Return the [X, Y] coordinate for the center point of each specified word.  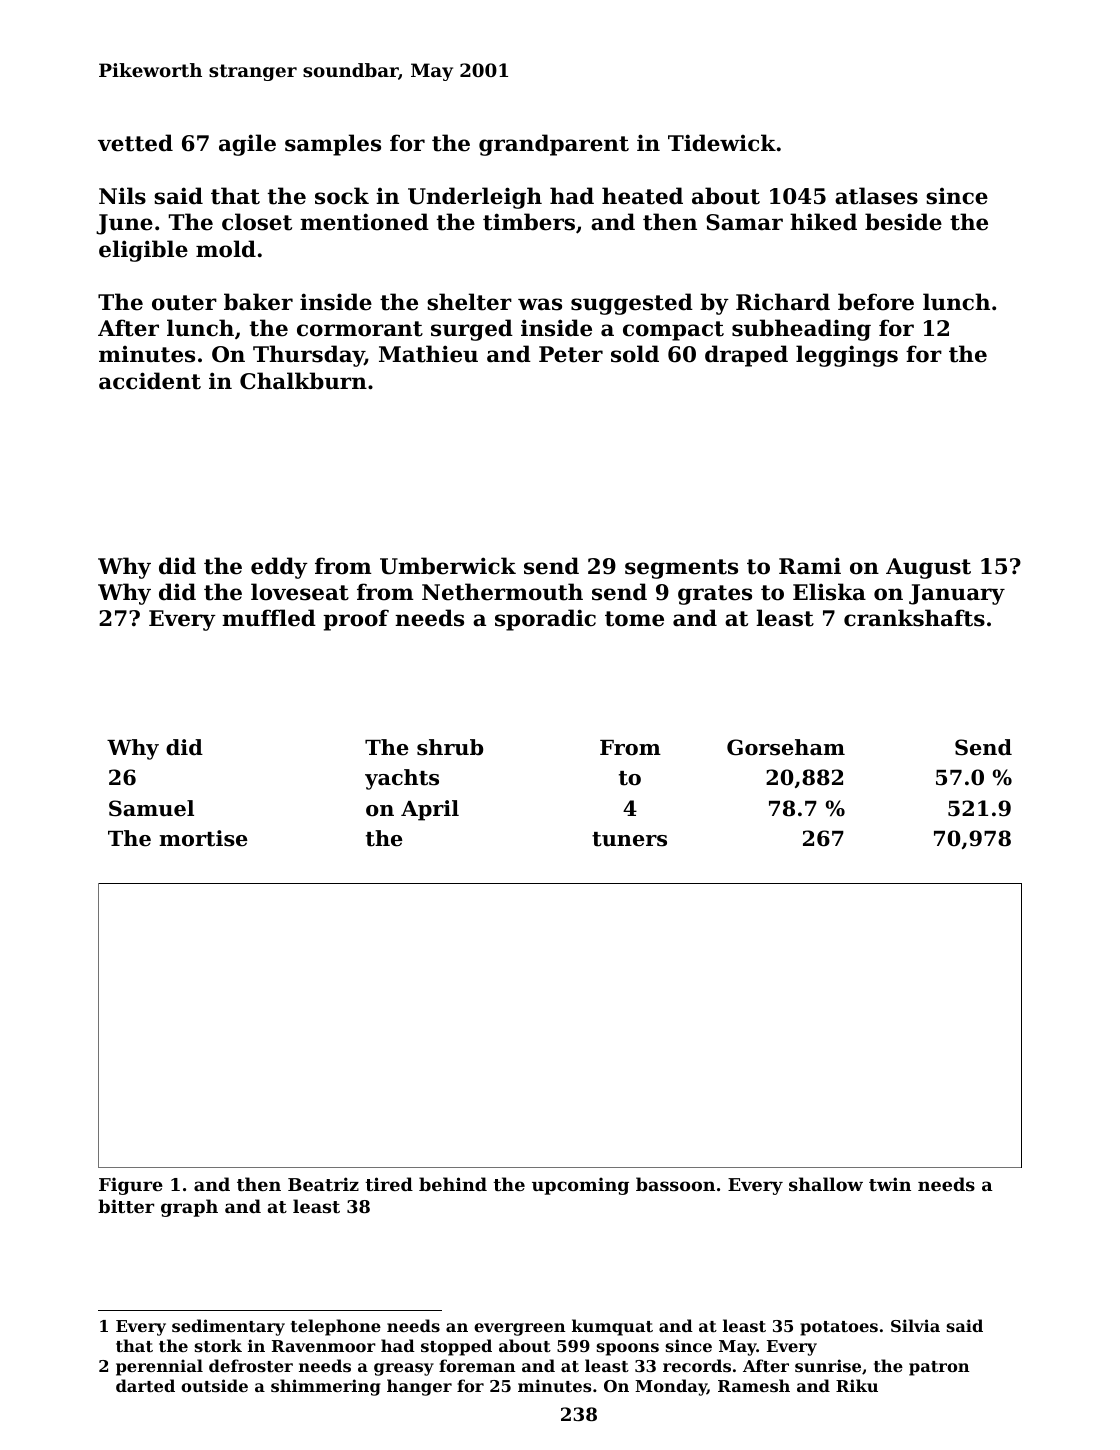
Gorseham [786, 747]
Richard [783, 302]
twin [890, 1184]
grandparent [554, 145]
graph [189, 1208]
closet [257, 222]
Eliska [829, 592]
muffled [269, 618]
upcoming [580, 1186]
